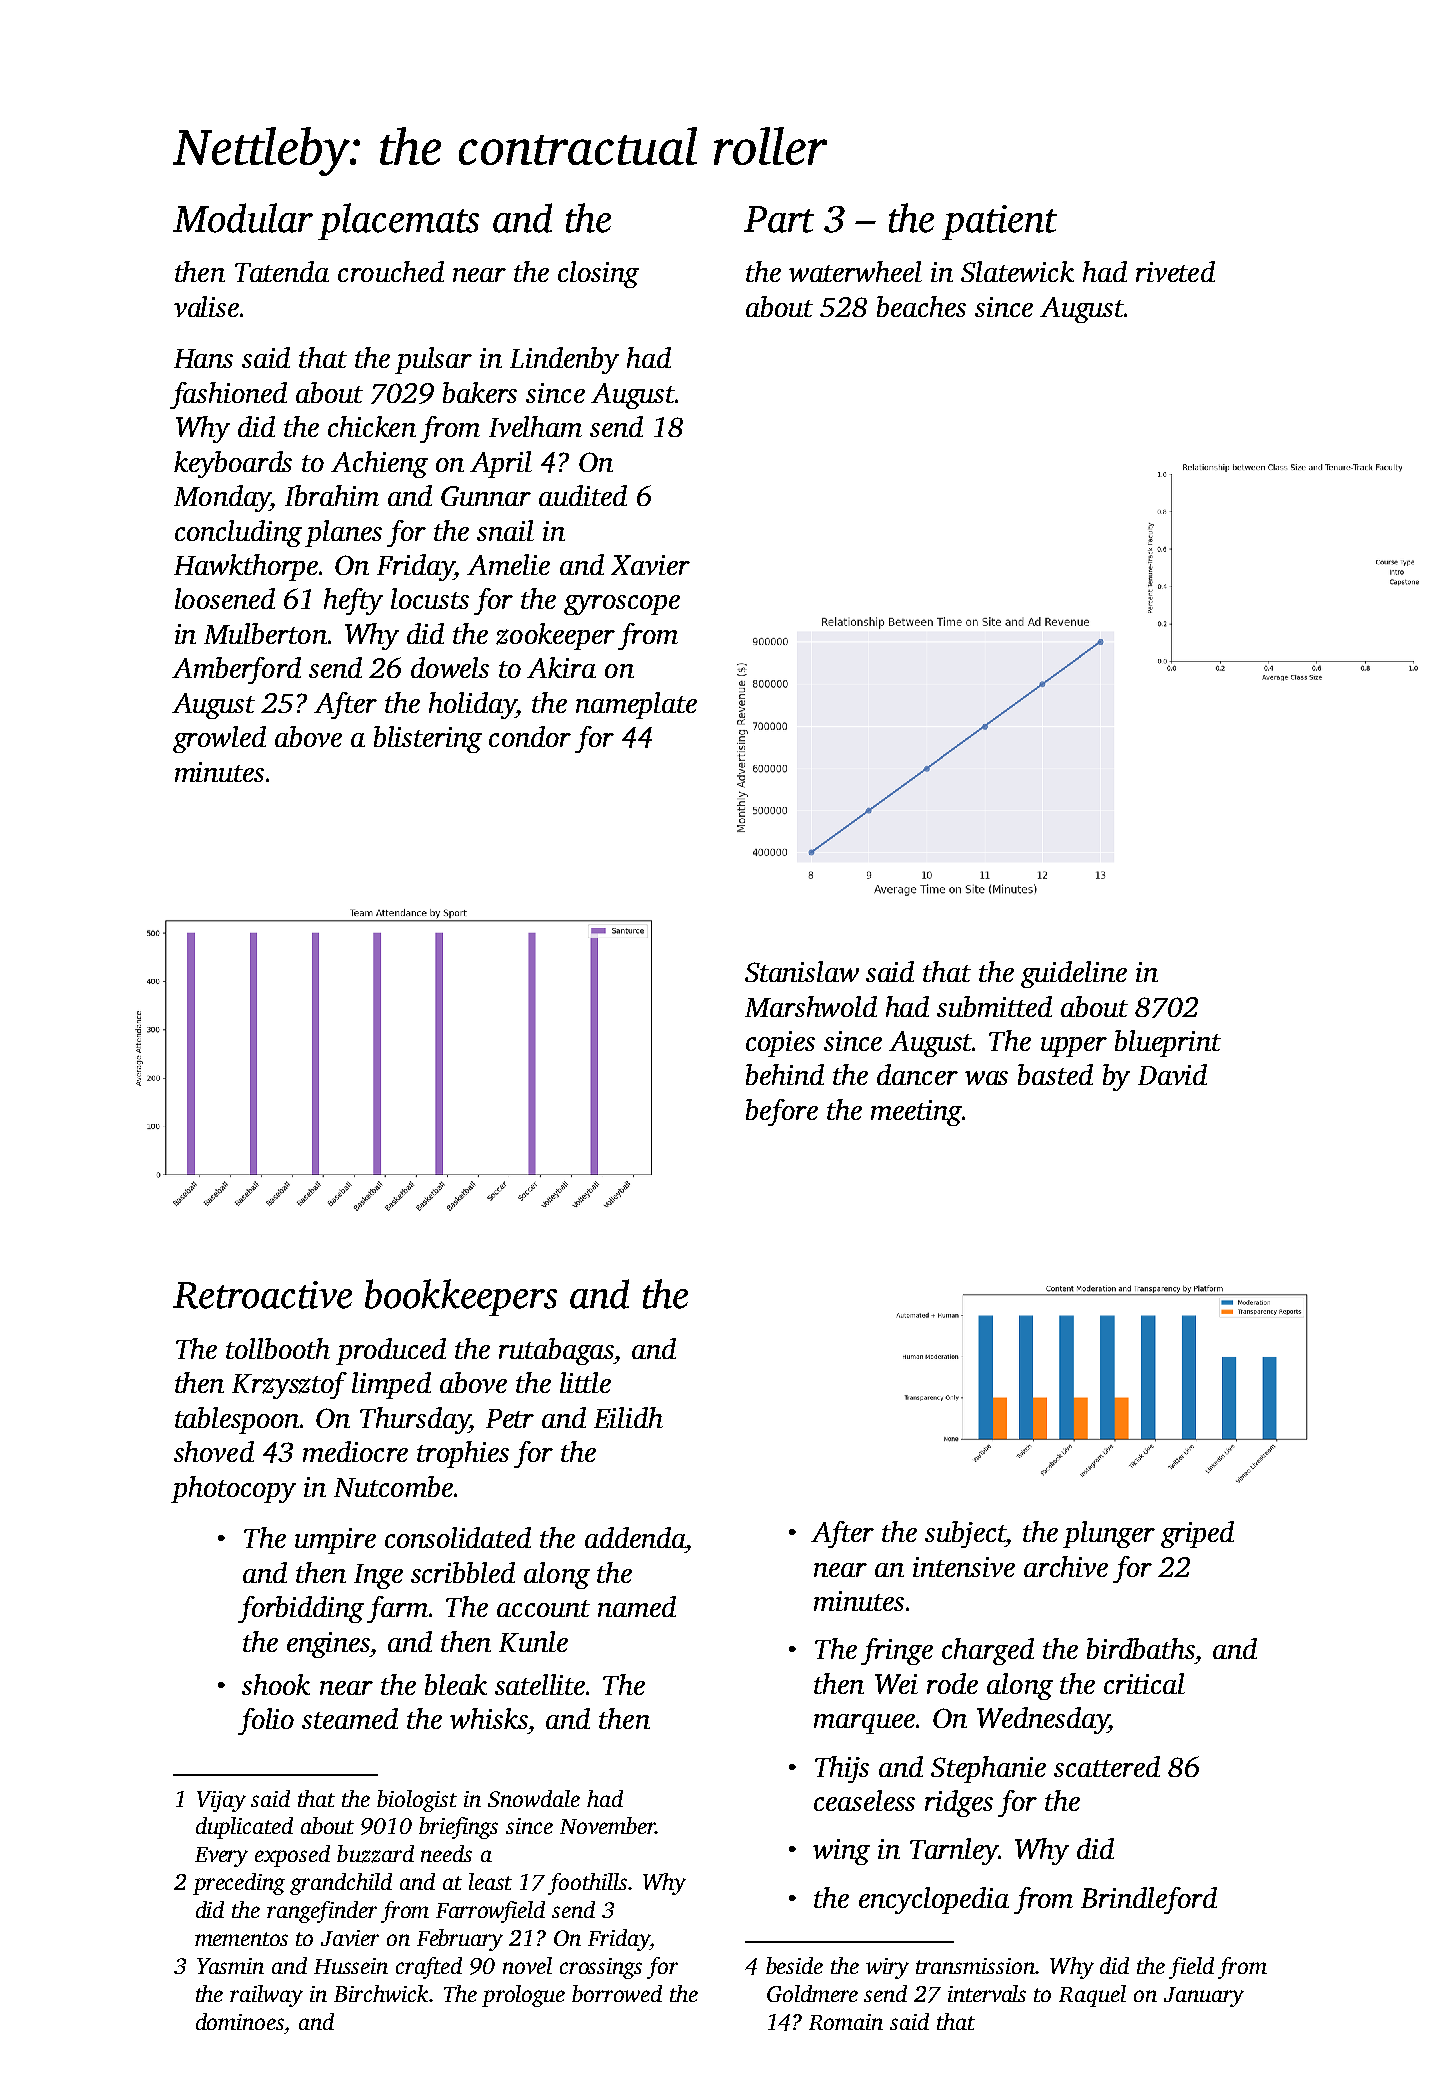 This document has width=1450, height=2100. I want to click on blistering, so click(428, 739).
